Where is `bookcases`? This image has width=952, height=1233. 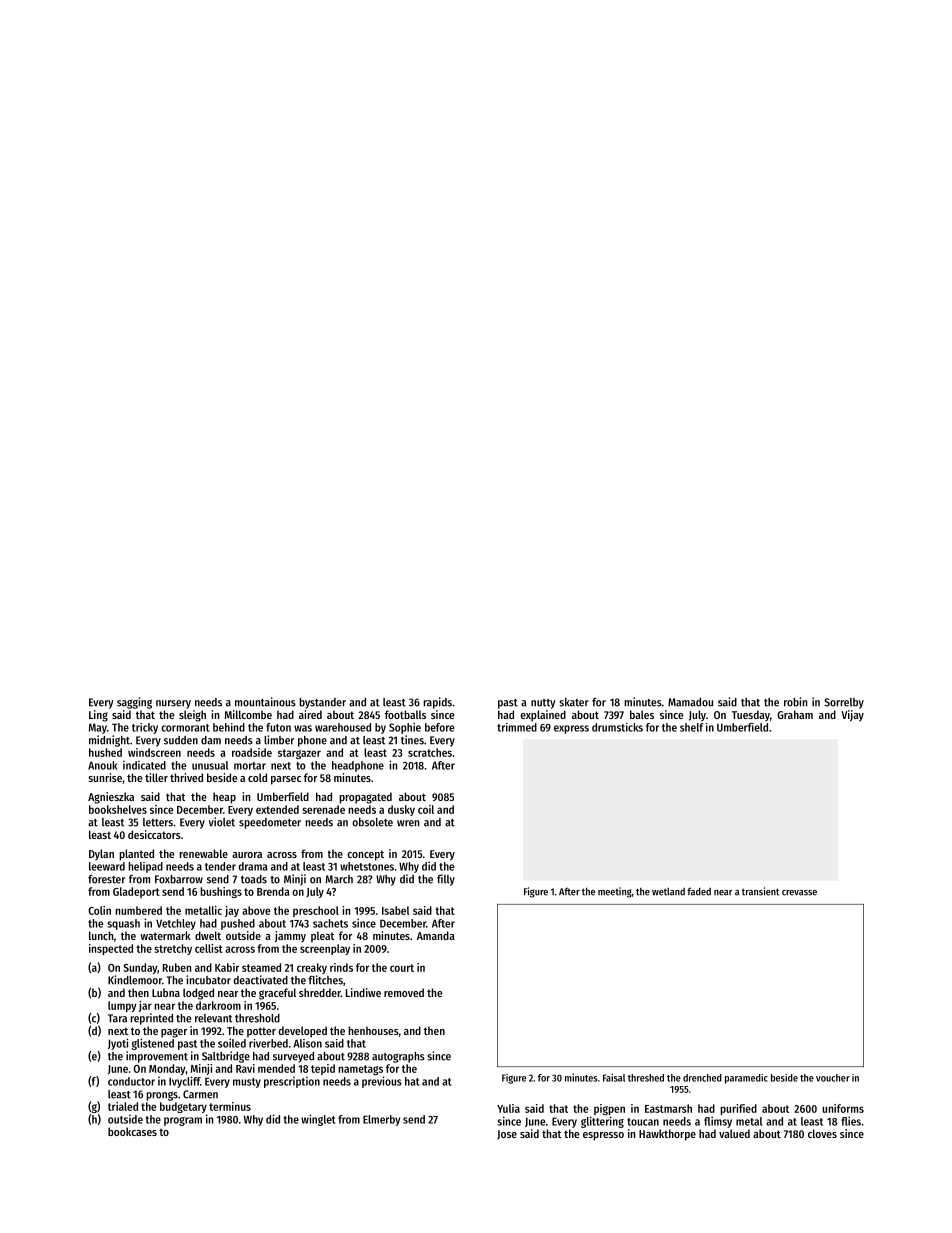 bookcases is located at coordinates (132, 1131).
